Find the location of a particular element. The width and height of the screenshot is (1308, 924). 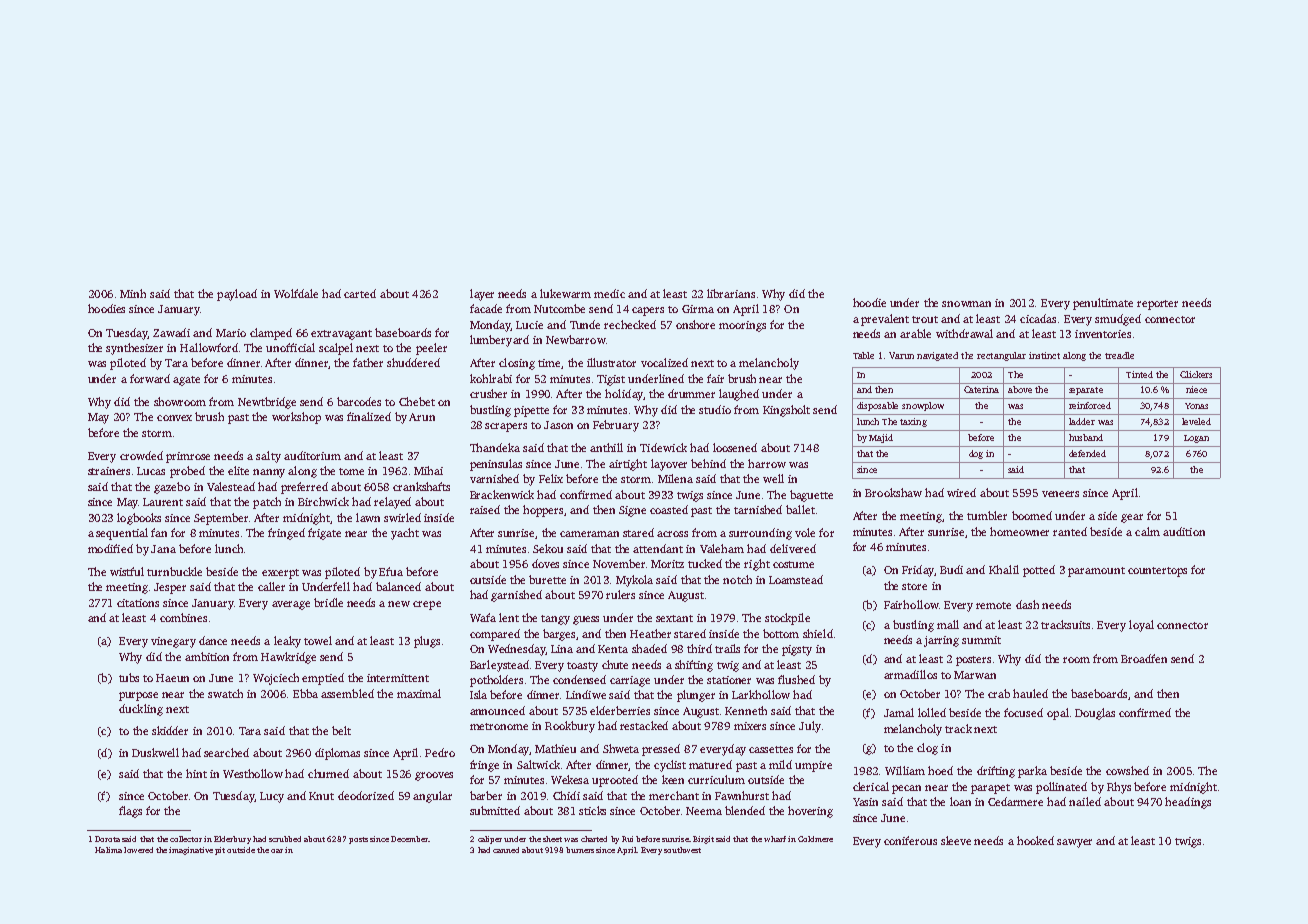

librarians is located at coordinates (731, 293).
